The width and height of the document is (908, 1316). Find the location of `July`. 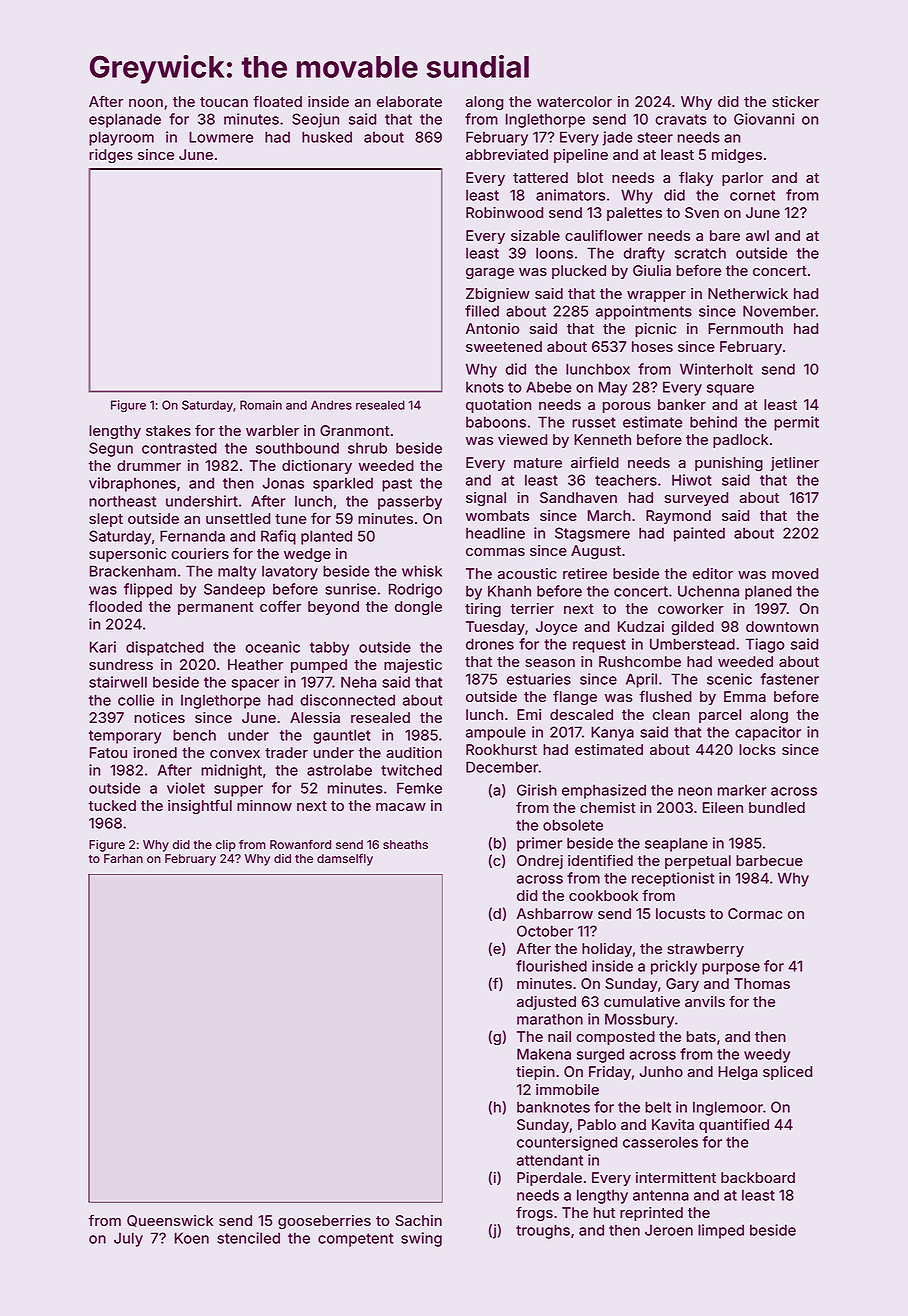

July is located at coordinates (128, 1239).
